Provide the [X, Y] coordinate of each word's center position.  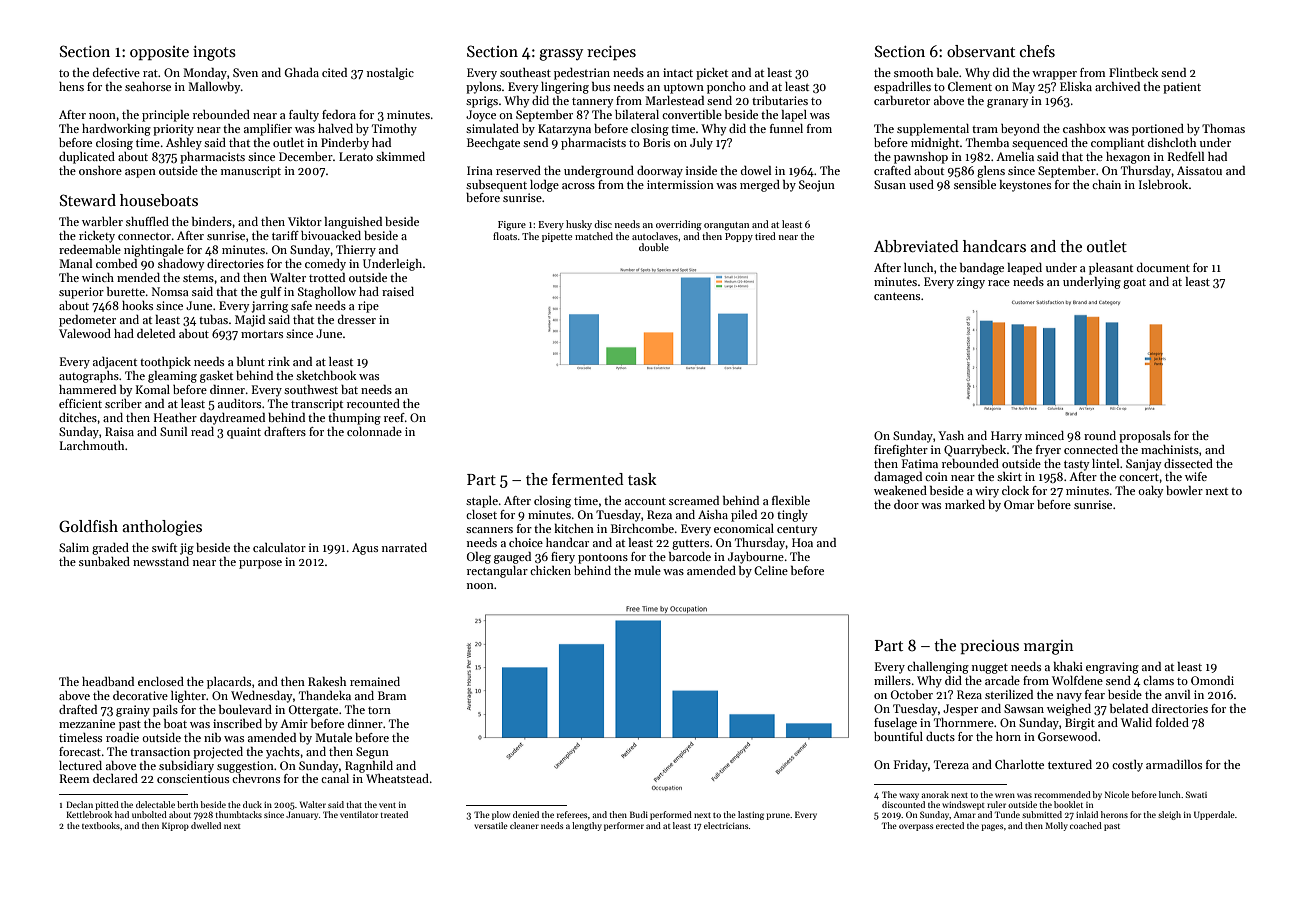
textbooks [101, 825]
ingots [214, 53]
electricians [726, 825]
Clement [970, 86]
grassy [561, 55]
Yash [951, 435]
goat [1134, 284]
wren [1005, 795]
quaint [244, 433]
